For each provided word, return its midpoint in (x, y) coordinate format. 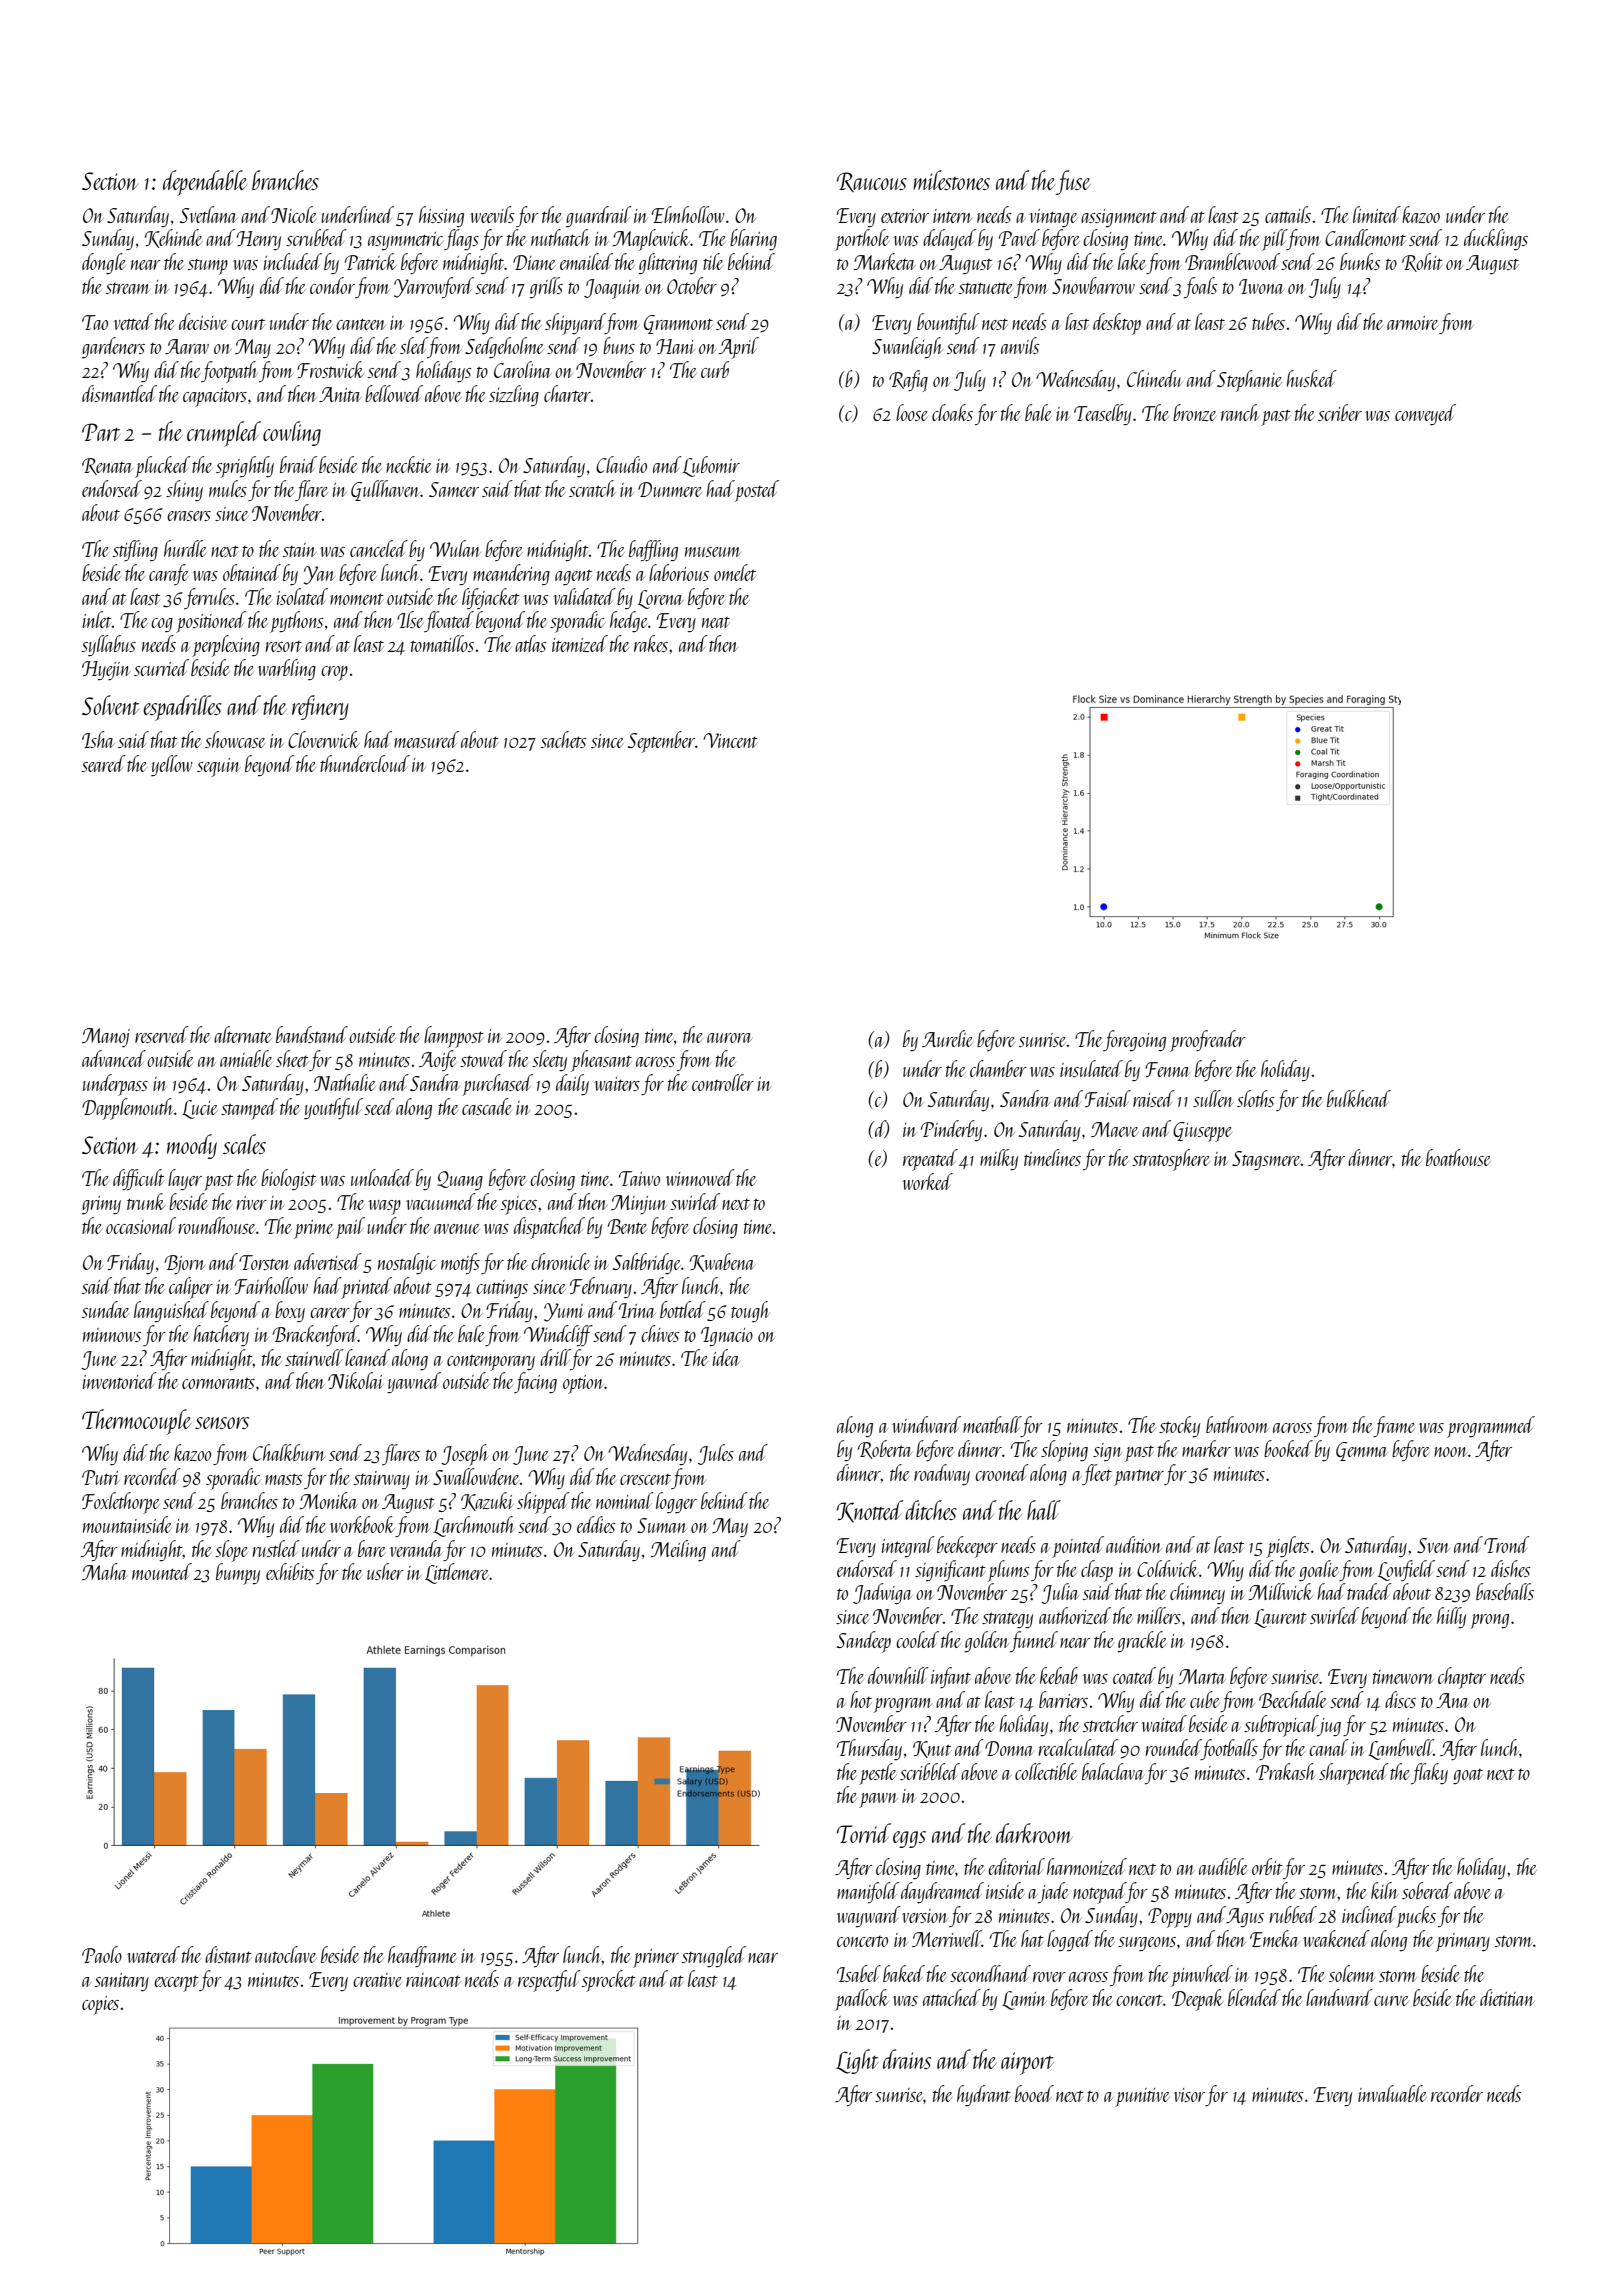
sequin (219, 767)
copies (100, 2005)
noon (1451, 1452)
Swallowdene (476, 1476)
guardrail (599, 216)
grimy (101, 1205)
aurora (729, 1038)
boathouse (1458, 1157)
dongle (104, 263)
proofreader (1208, 1041)
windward (926, 1424)
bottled (683, 1309)
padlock (862, 2000)
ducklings (1496, 239)
